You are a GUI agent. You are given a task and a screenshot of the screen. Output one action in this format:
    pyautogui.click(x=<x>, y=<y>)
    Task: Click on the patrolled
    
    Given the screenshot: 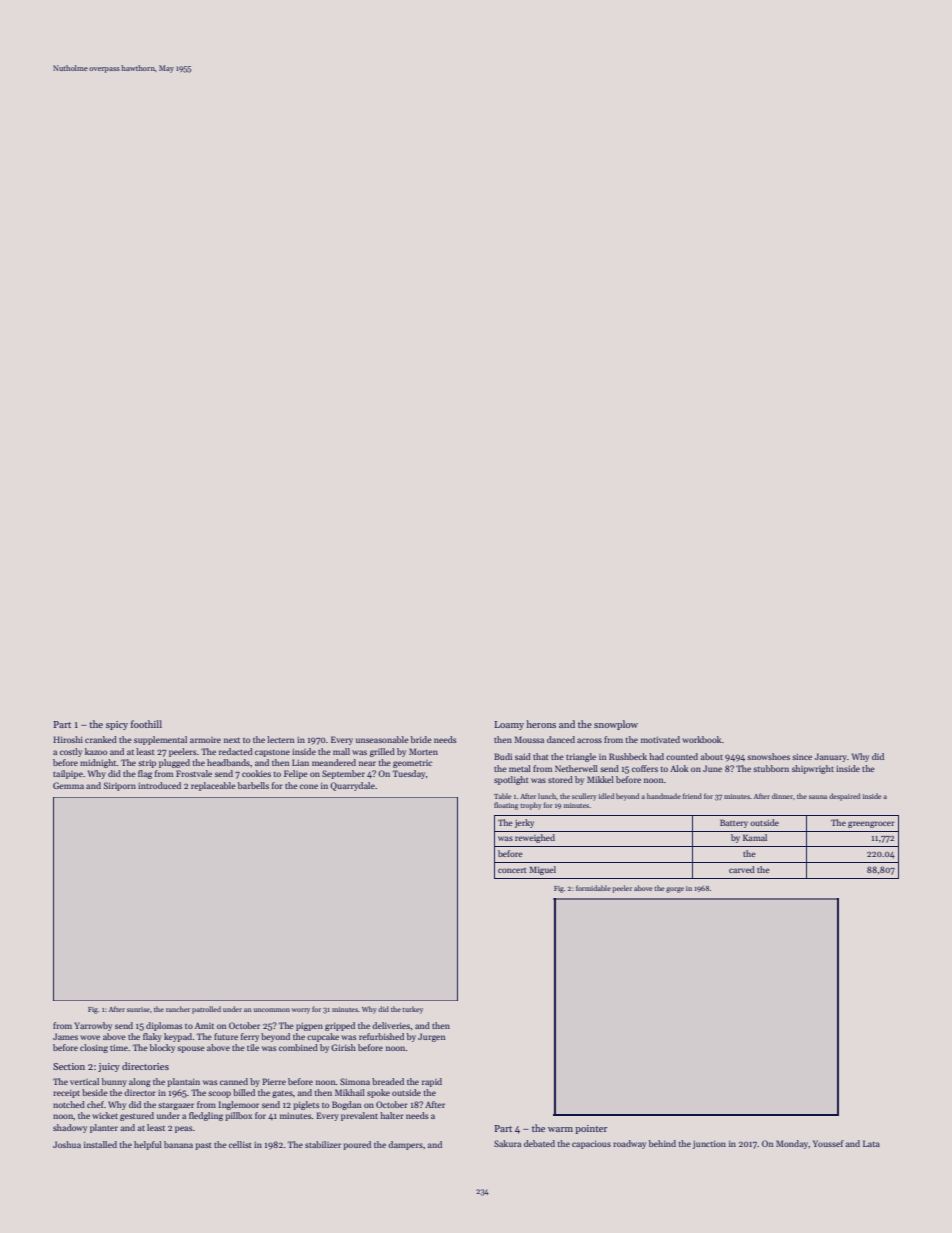 What is the action you would take?
    pyautogui.click(x=206, y=1010)
